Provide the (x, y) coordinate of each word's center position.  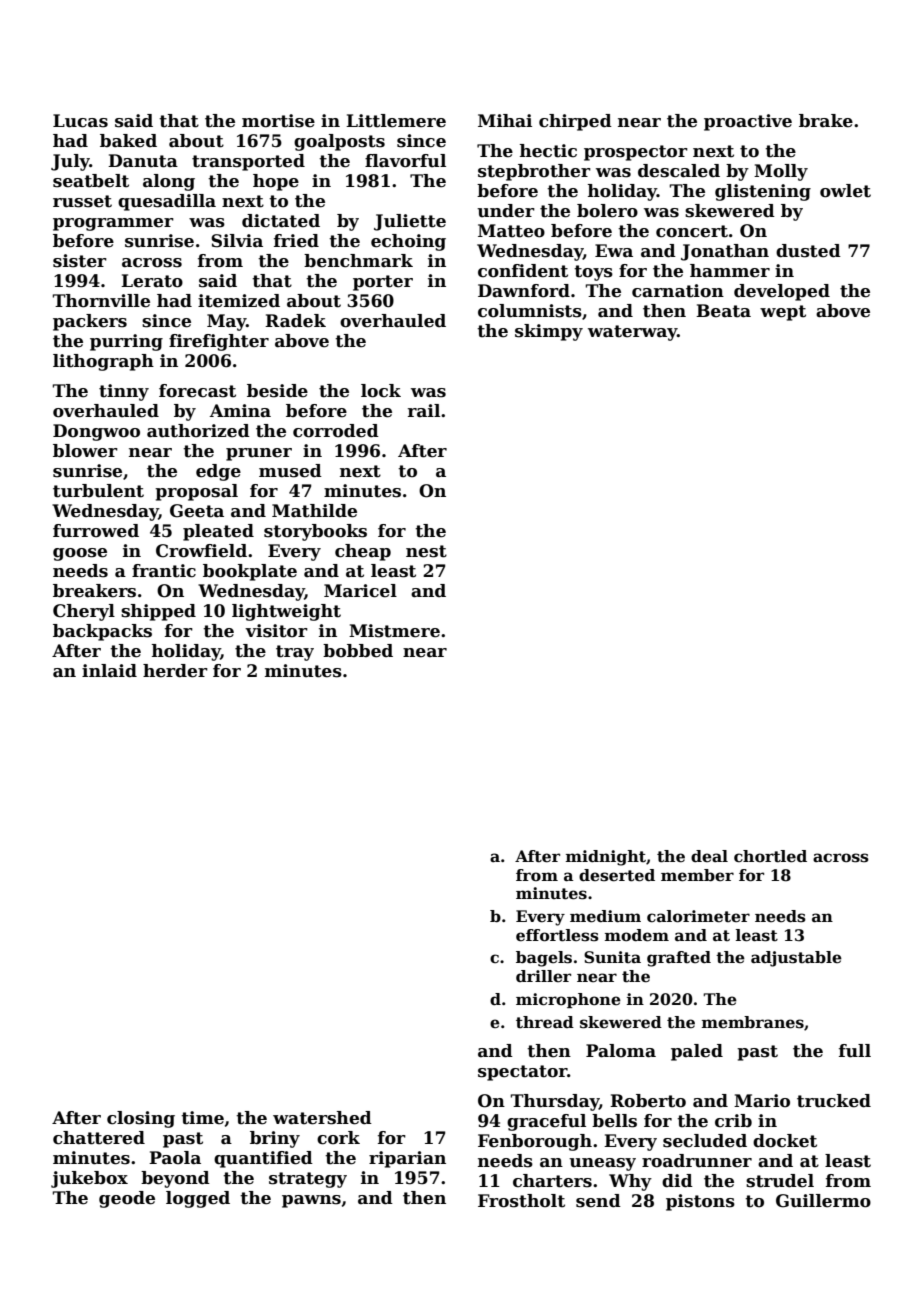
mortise (278, 121)
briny (275, 1139)
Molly (781, 172)
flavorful (405, 161)
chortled (770, 856)
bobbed (358, 651)
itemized (239, 301)
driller (543, 976)
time (202, 1118)
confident (523, 271)
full (855, 1051)
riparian (407, 1159)
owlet (845, 191)
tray (295, 653)
